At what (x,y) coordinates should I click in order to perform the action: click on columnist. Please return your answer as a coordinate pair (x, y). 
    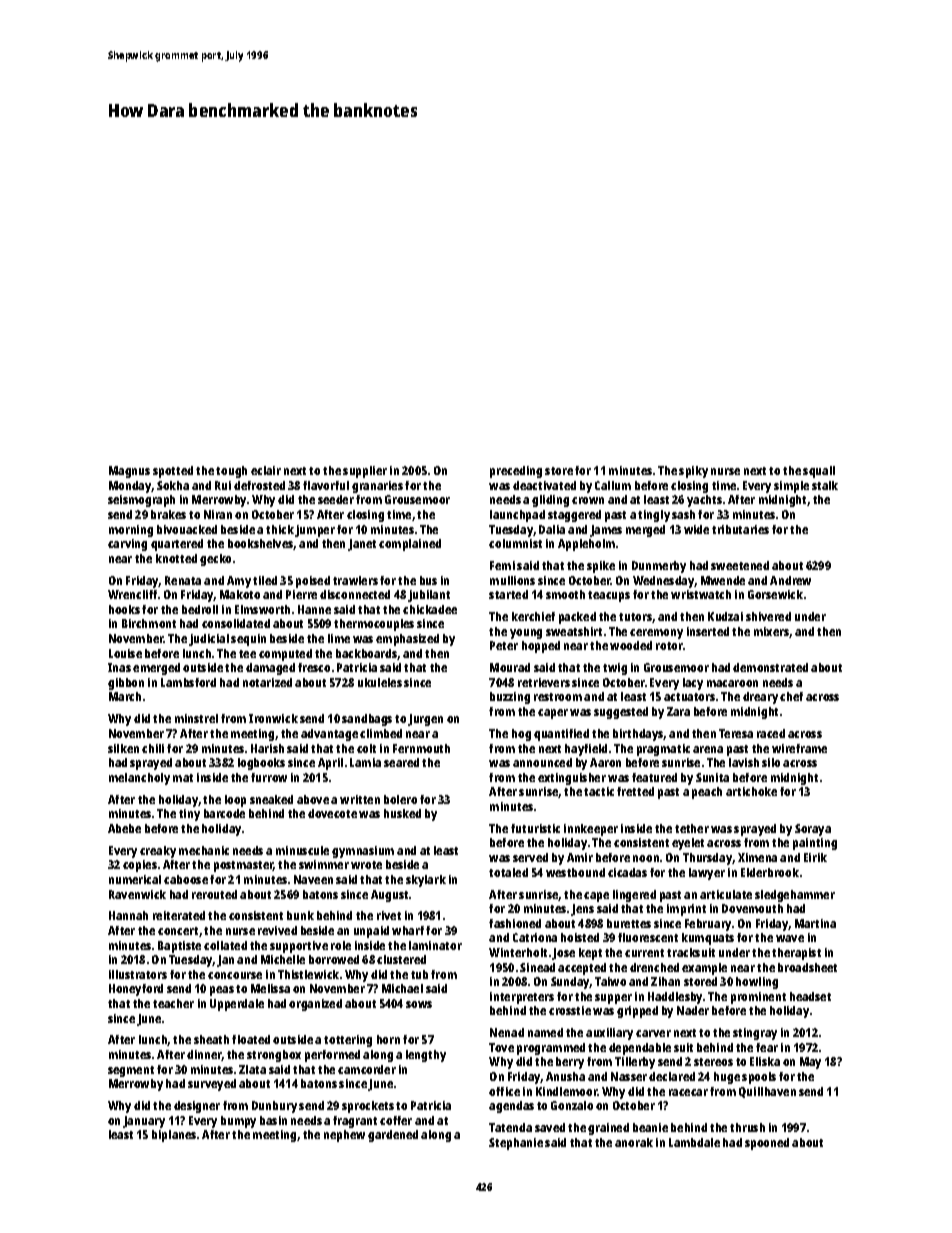
    Looking at the image, I should click on (515, 543).
